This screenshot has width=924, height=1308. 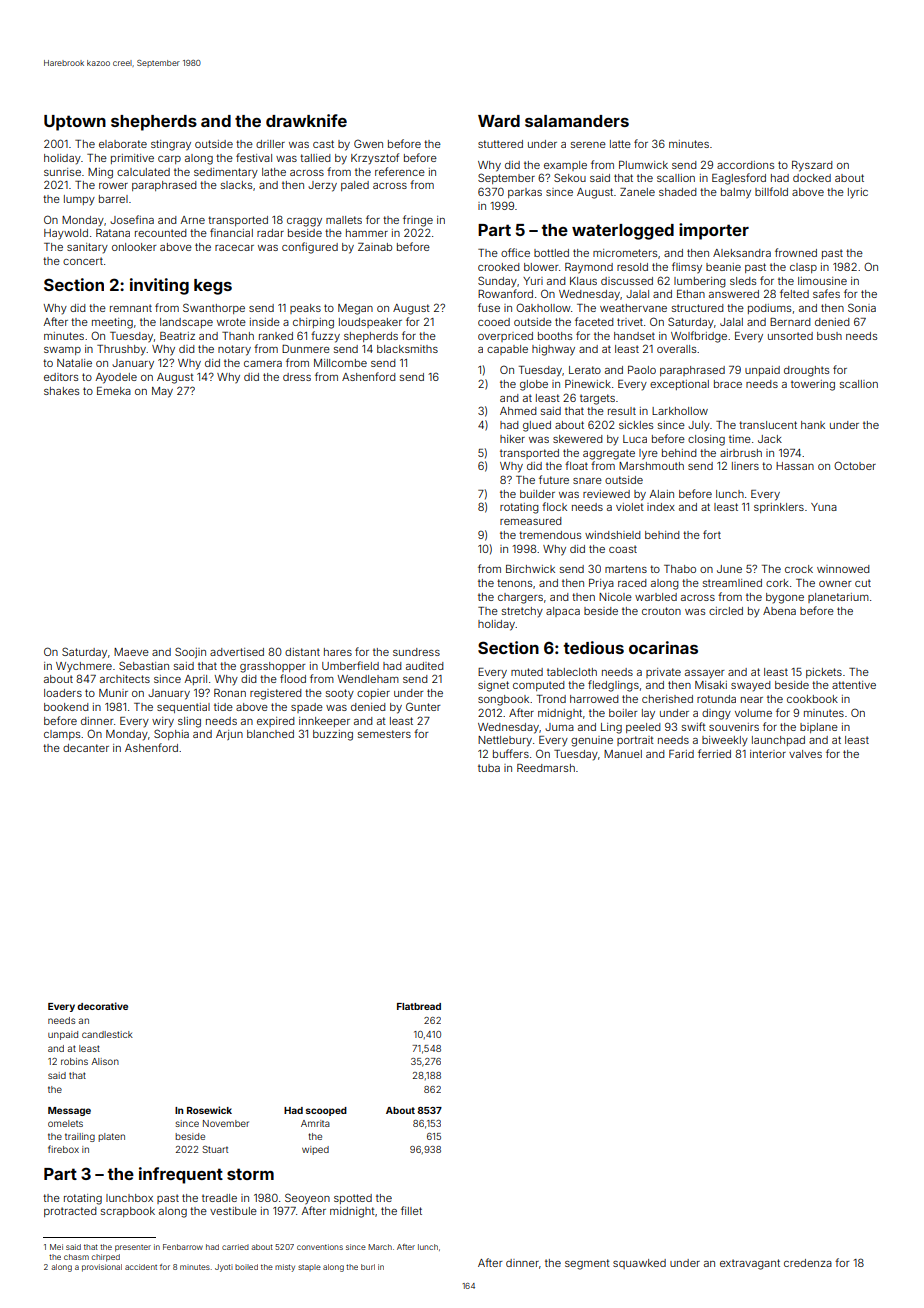 What do you see at coordinates (805, 754) in the screenshot?
I see `valves` at bounding box center [805, 754].
